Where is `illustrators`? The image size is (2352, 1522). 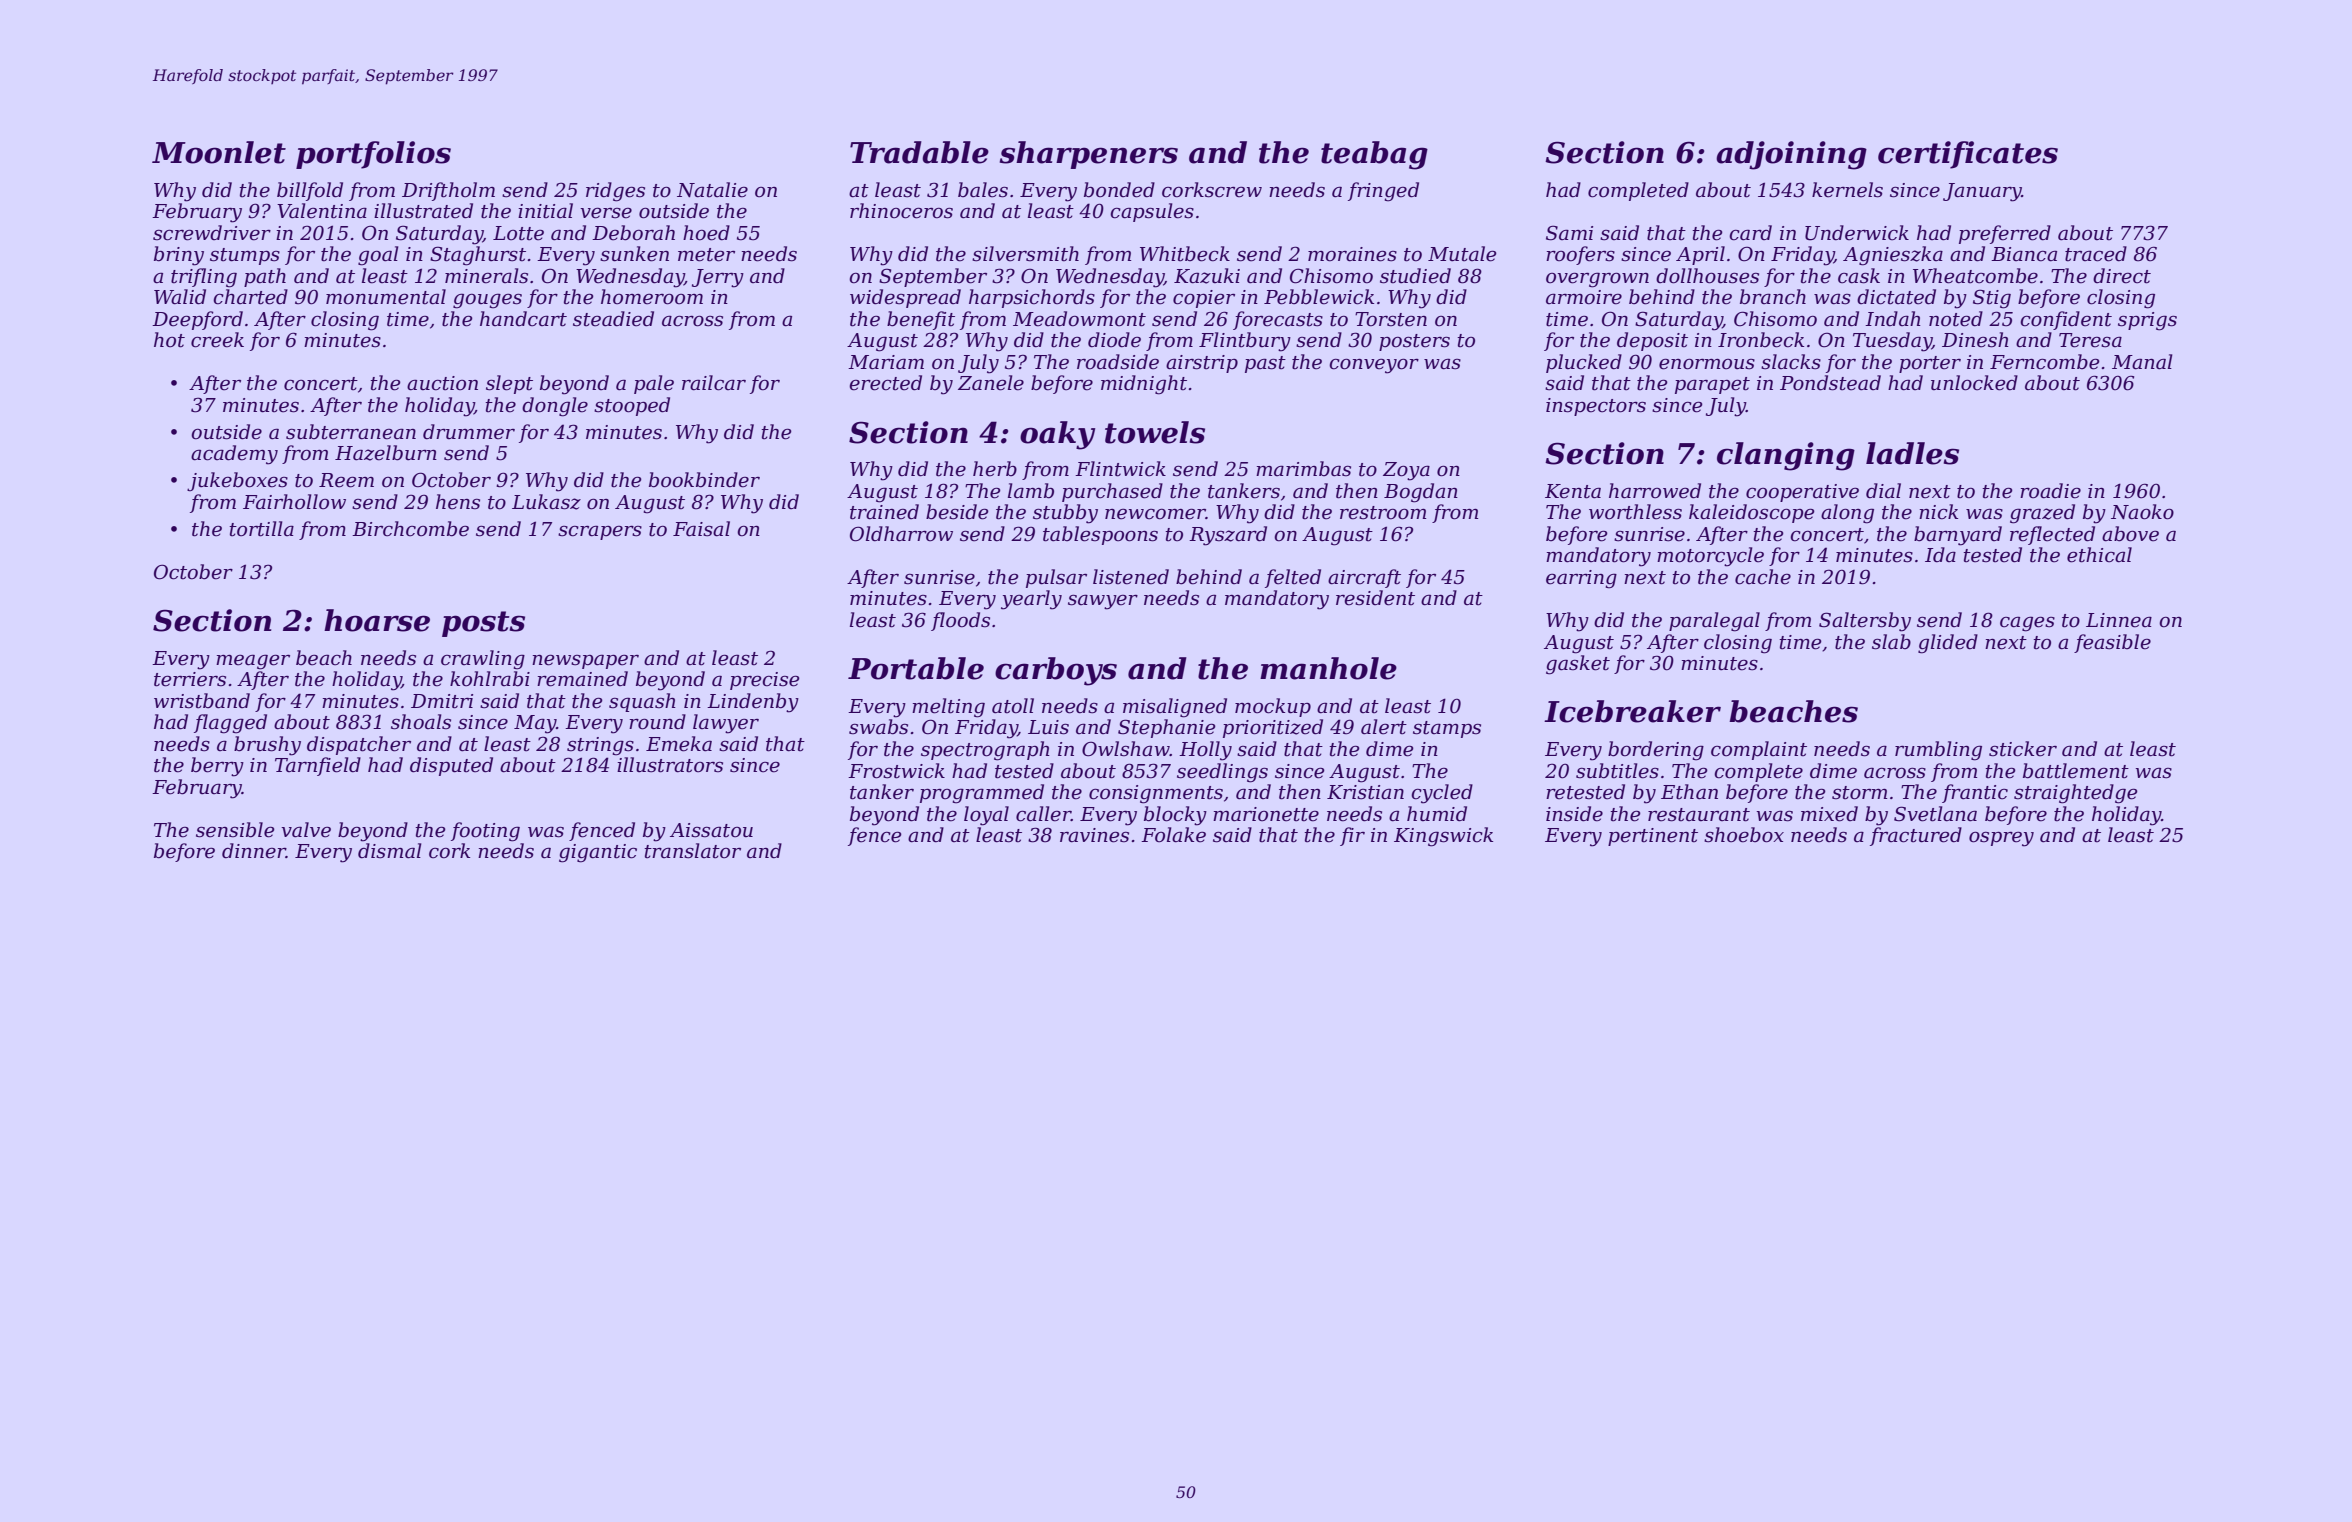 illustrators is located at coordinates (670, 765).
